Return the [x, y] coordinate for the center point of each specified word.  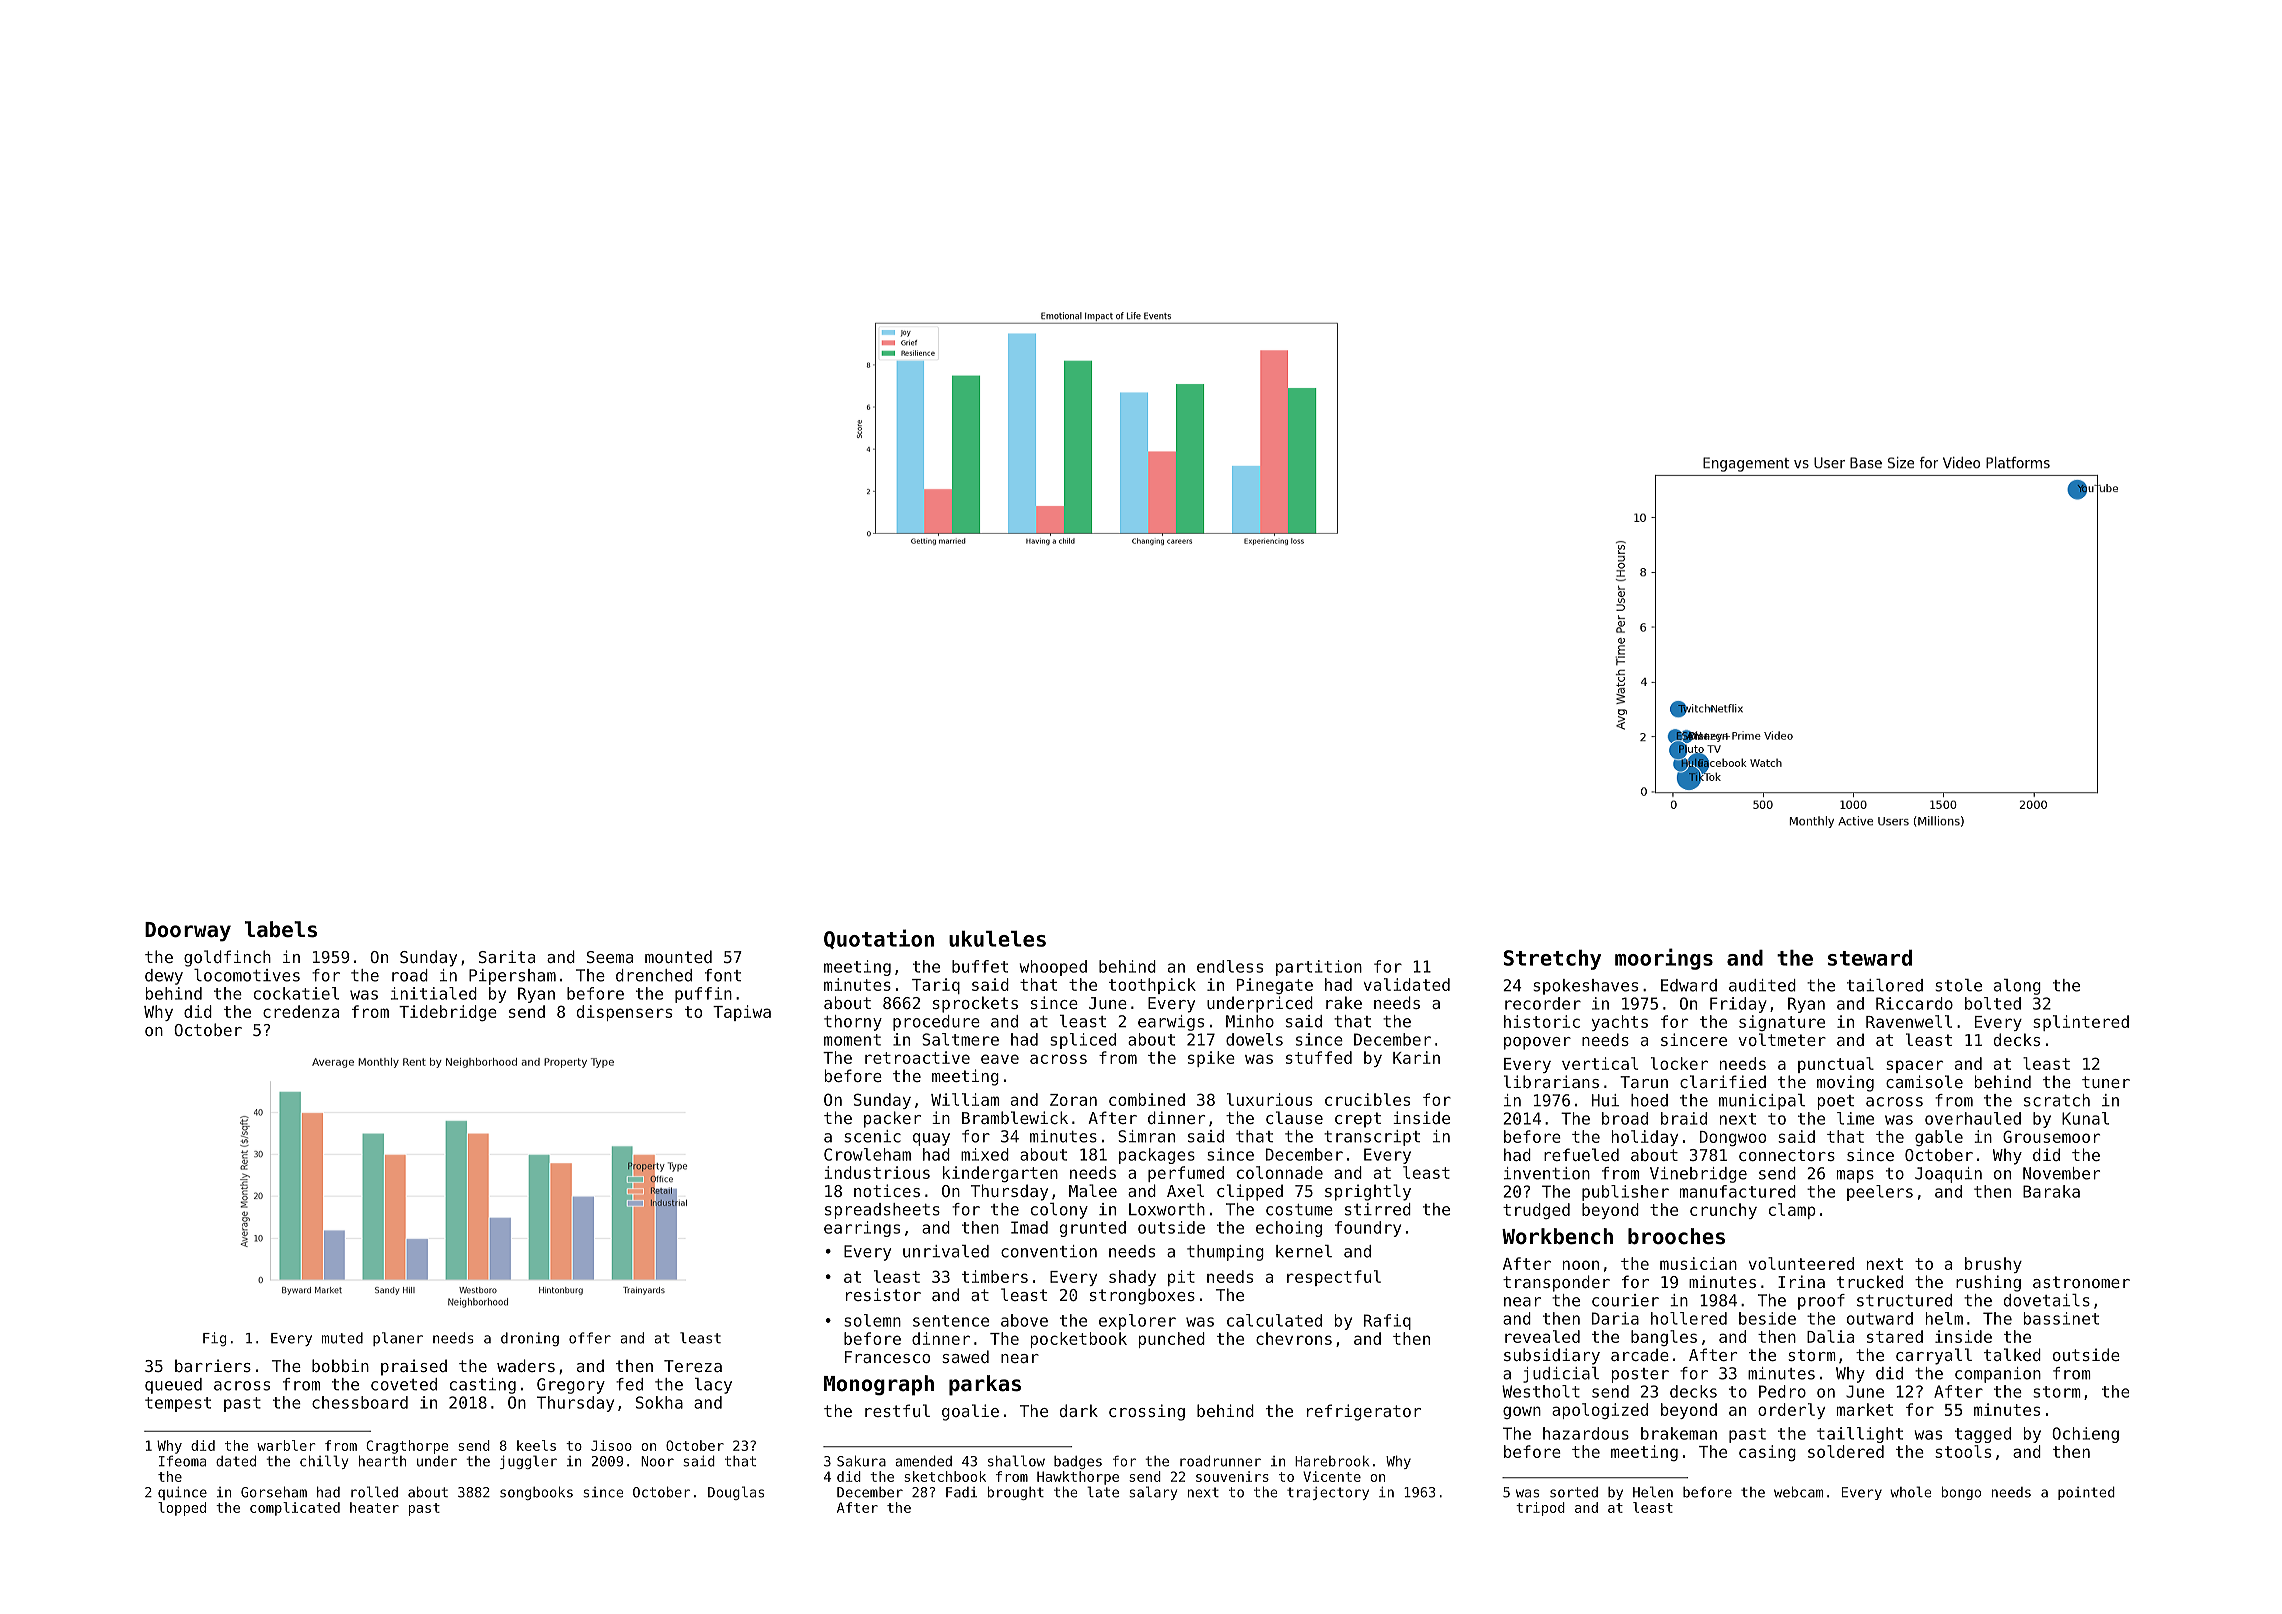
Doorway [188, 932]
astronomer [2081, 1282]
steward [1870, 958]
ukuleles [997, 939]
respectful [1334, 1278]
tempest [178, 1404]
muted [342, 1338]
